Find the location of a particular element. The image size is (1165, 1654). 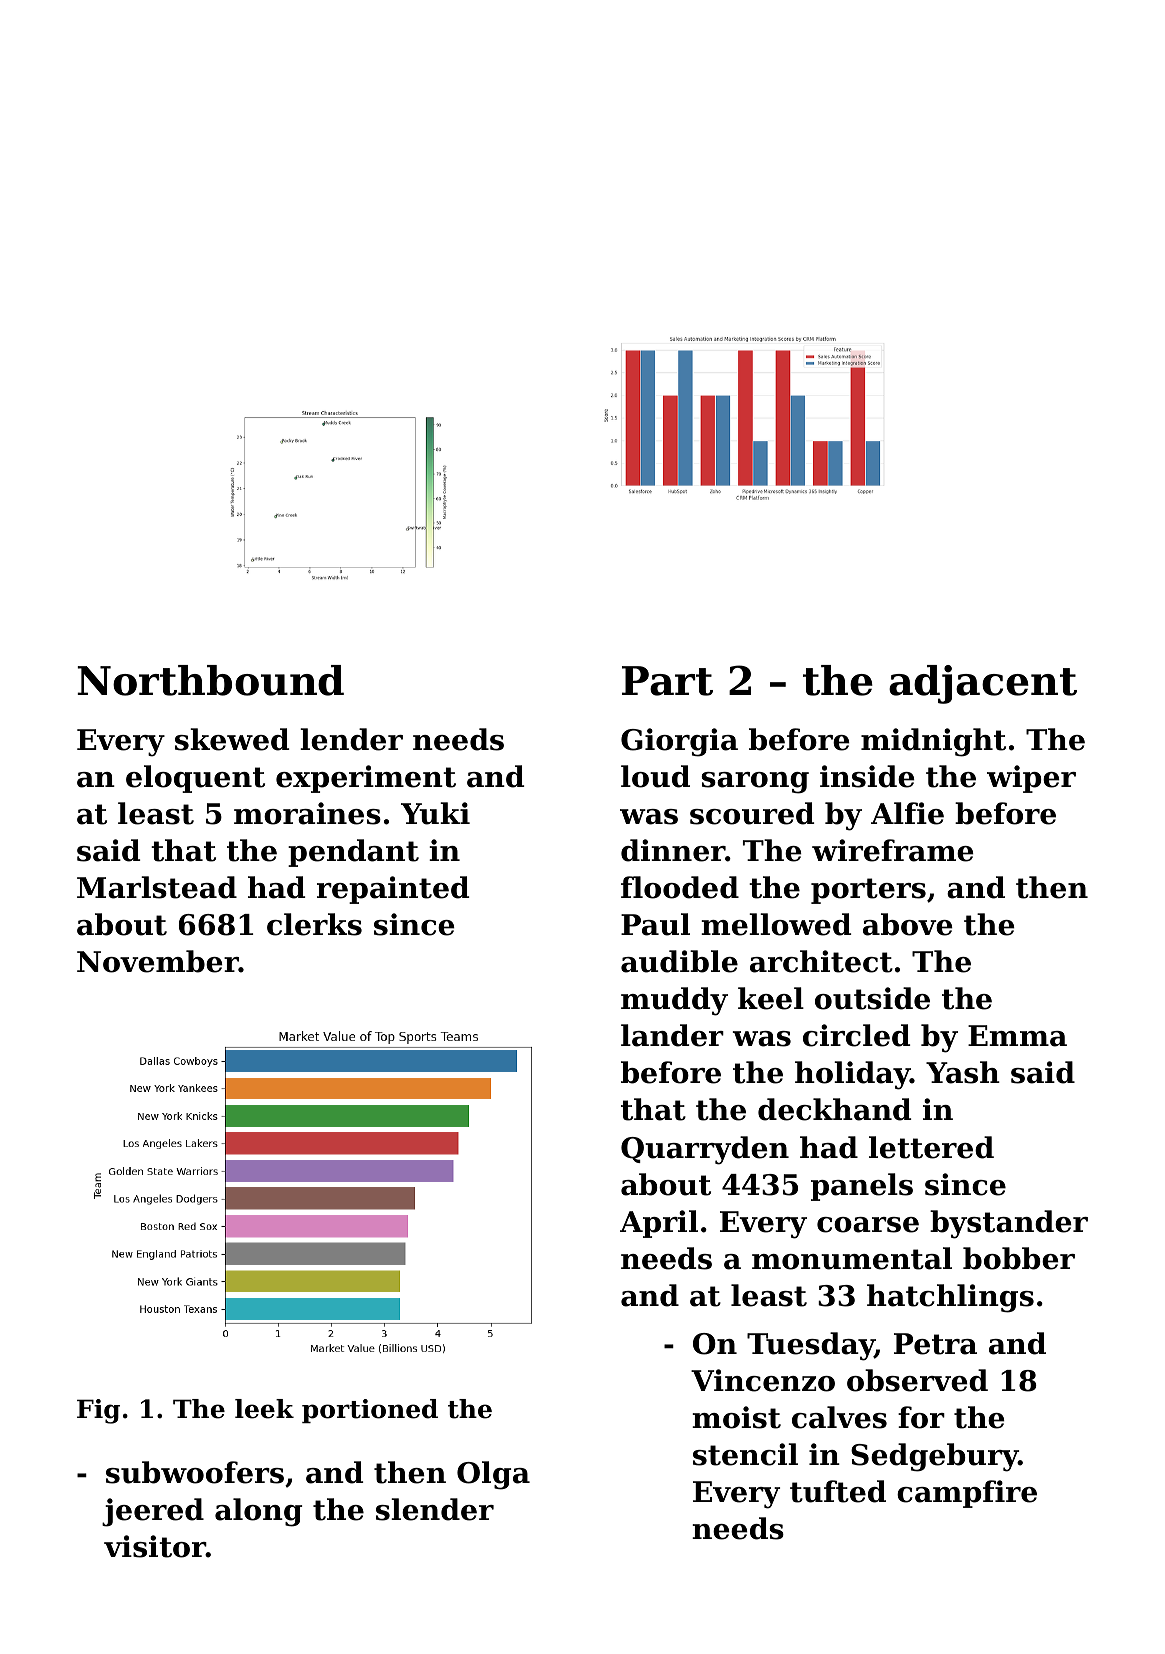

monumental is located at coordinates (852, 1258).
